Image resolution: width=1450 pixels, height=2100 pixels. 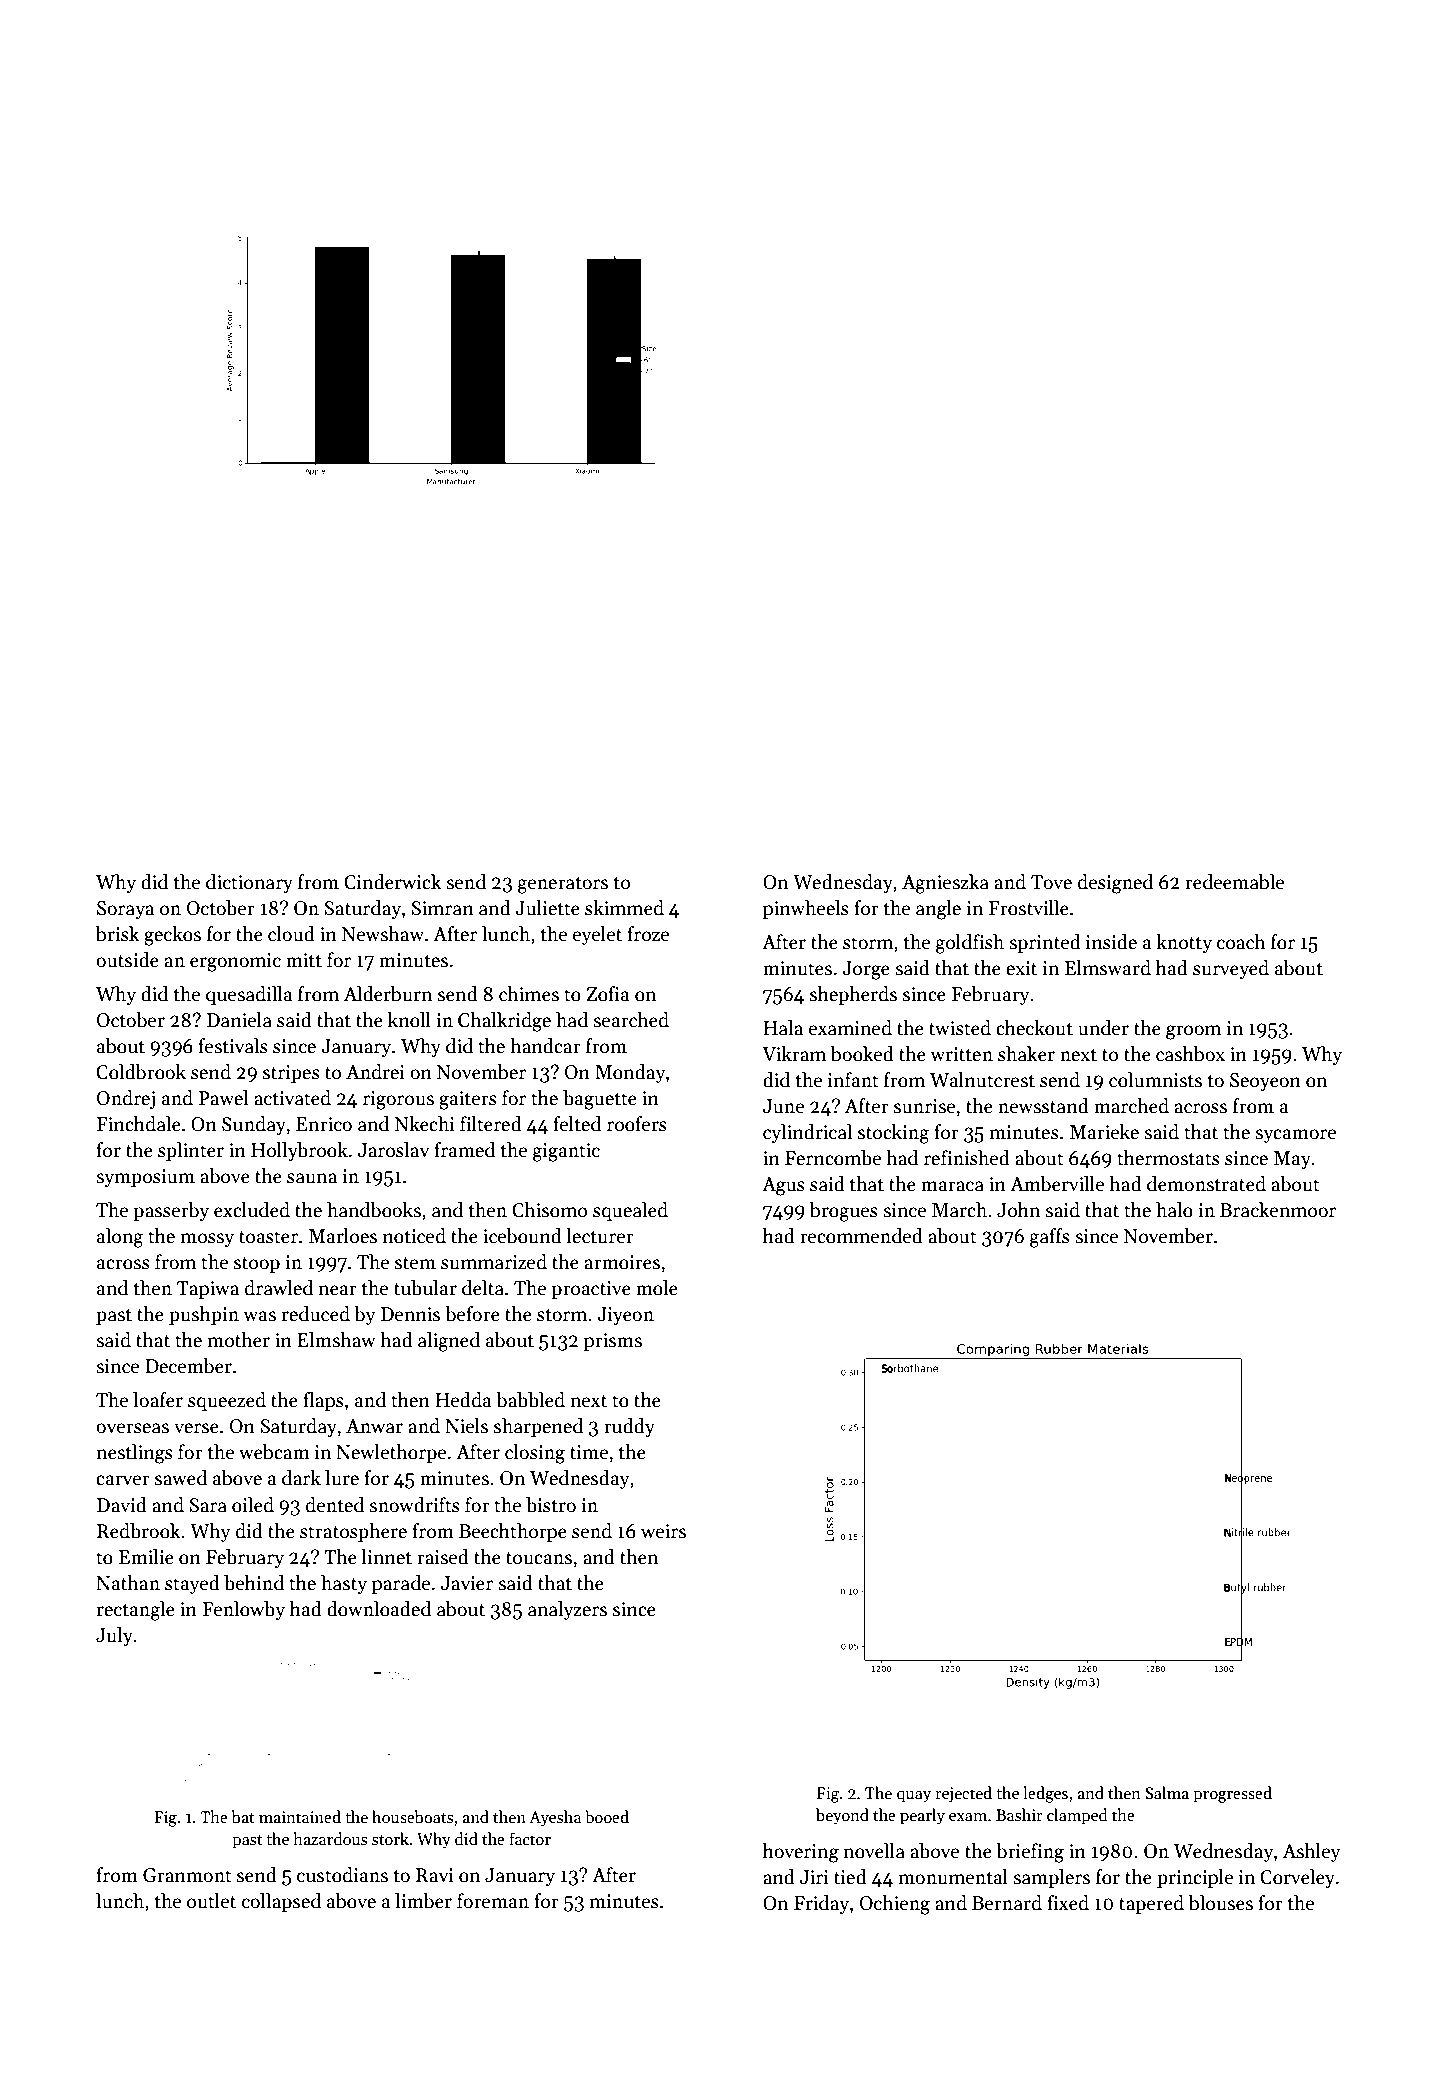 What do you see at coordinates (249, 883) in the page?
I see `dictionary` at bounding box center [249, 883].
